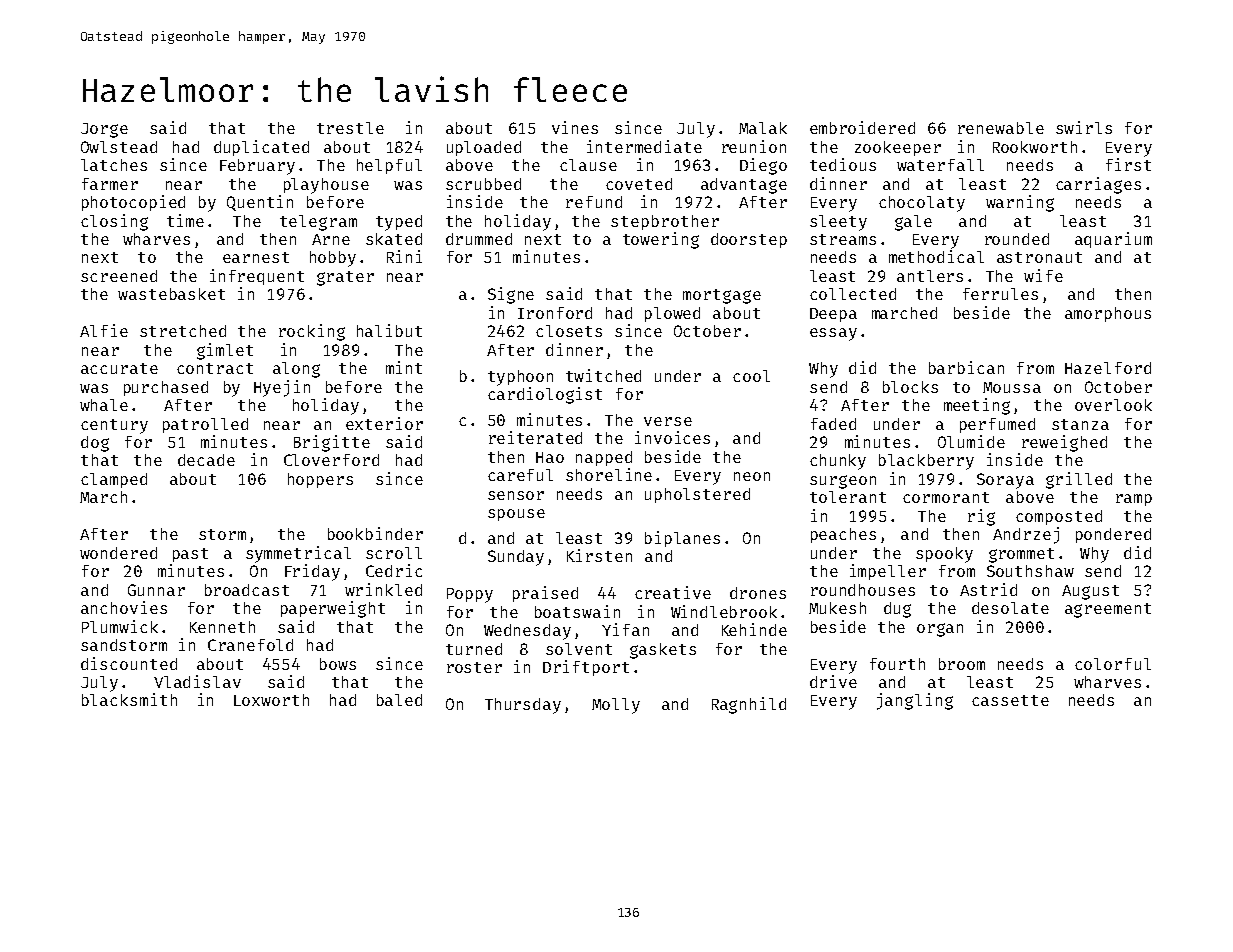 This screenshot has width=1233, height=952. What do you see at coordinates (320, 480) in the screenshot?
I see `hoppers` at bounding box center [320, 480].
